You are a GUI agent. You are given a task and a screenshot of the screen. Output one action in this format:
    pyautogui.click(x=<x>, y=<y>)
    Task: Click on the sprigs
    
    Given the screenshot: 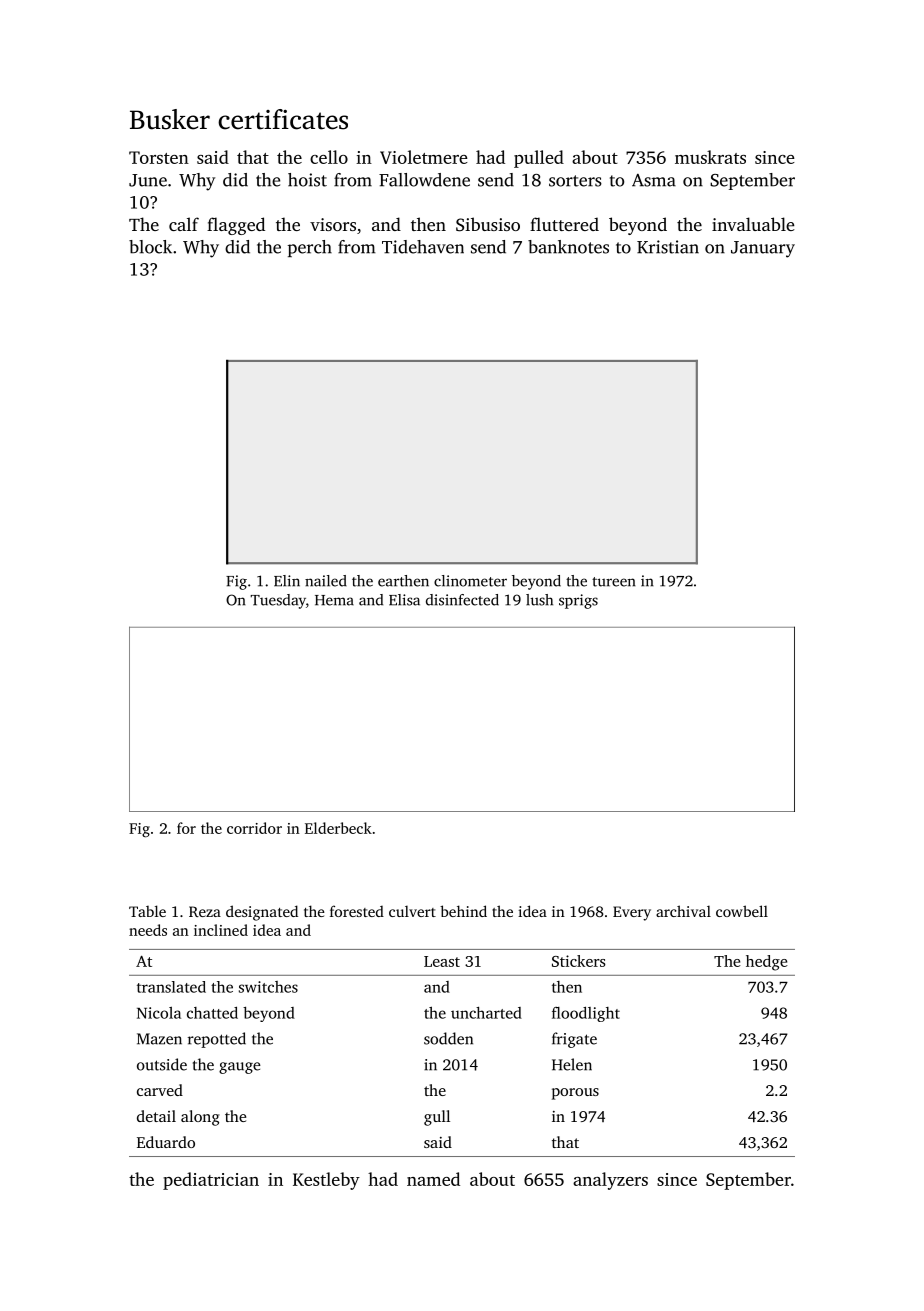 What is the action you would take?
    pyautogui.click(x=578, y=601)
